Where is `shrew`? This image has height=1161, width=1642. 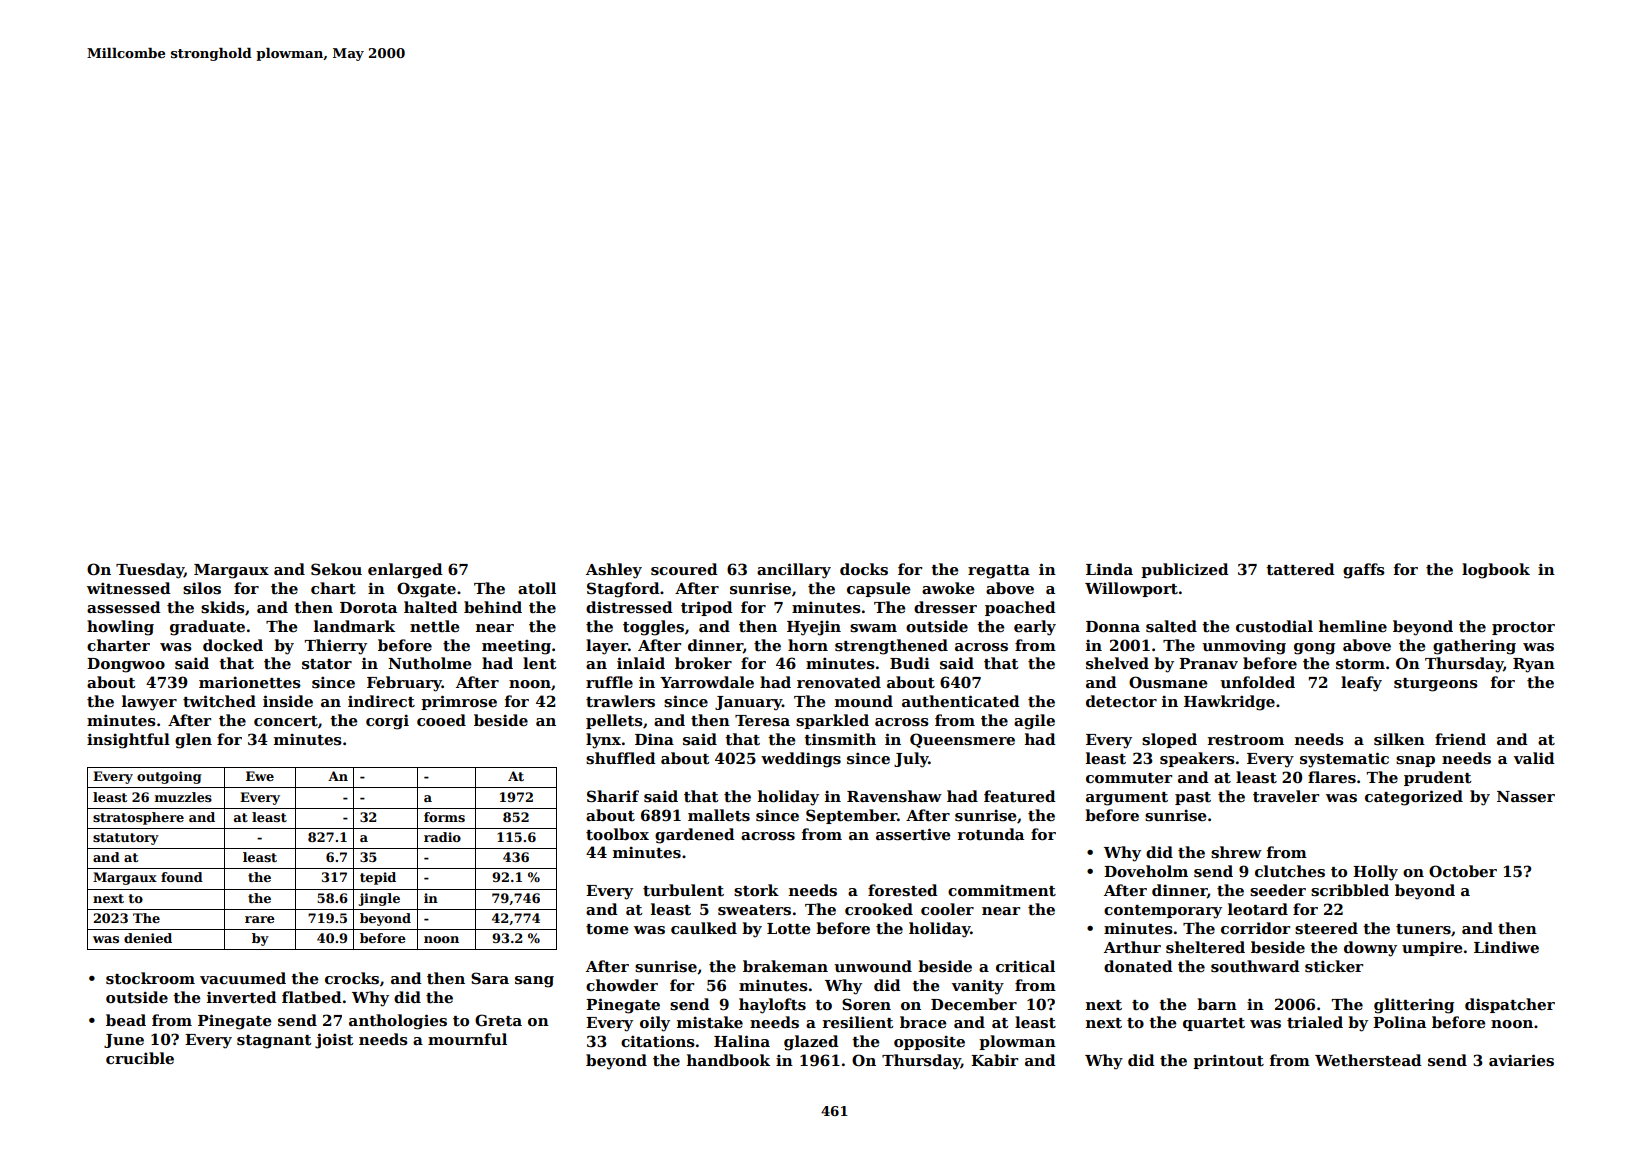 shrew is located at coordinates (1236, 852).
